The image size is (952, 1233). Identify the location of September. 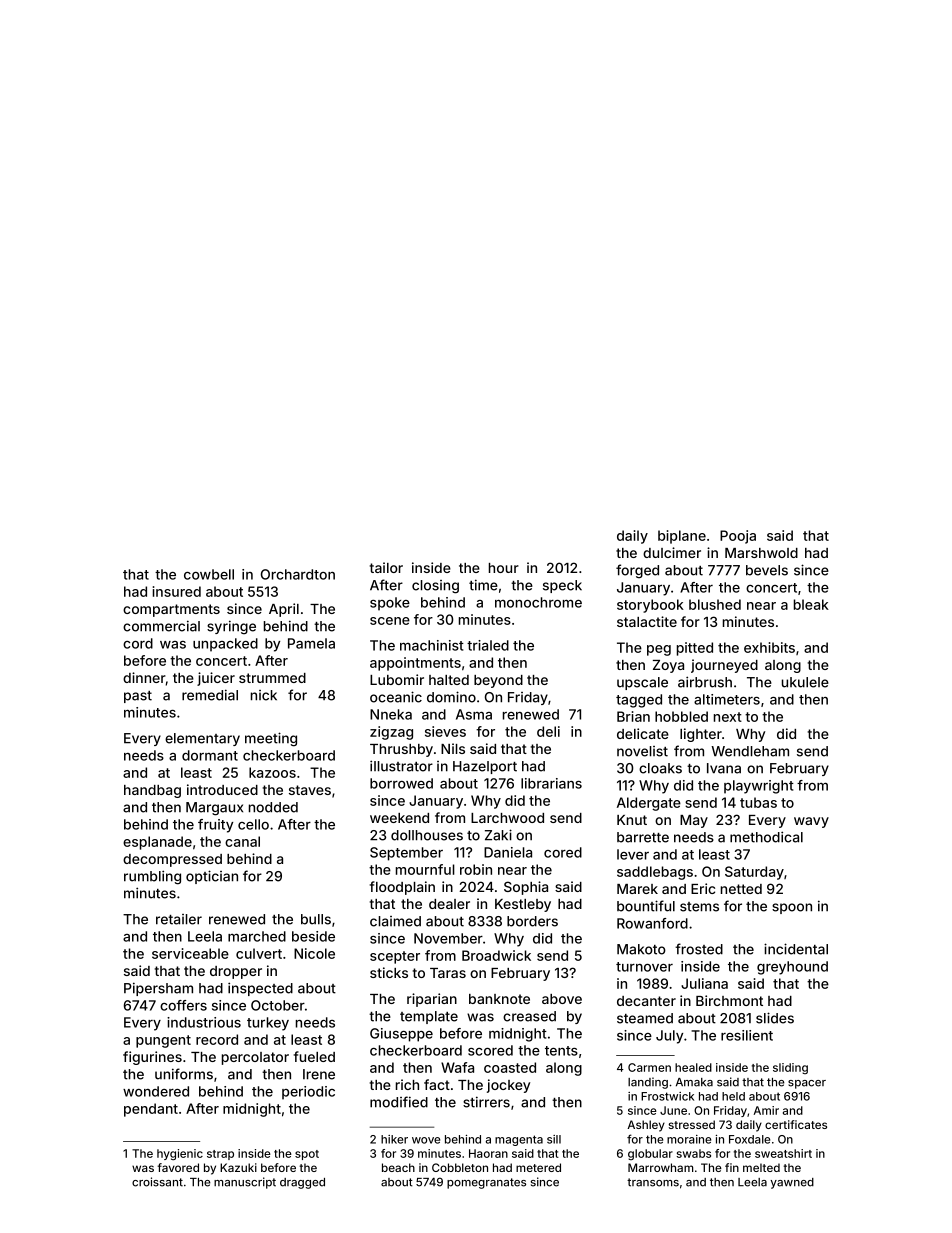
(406, 854).
